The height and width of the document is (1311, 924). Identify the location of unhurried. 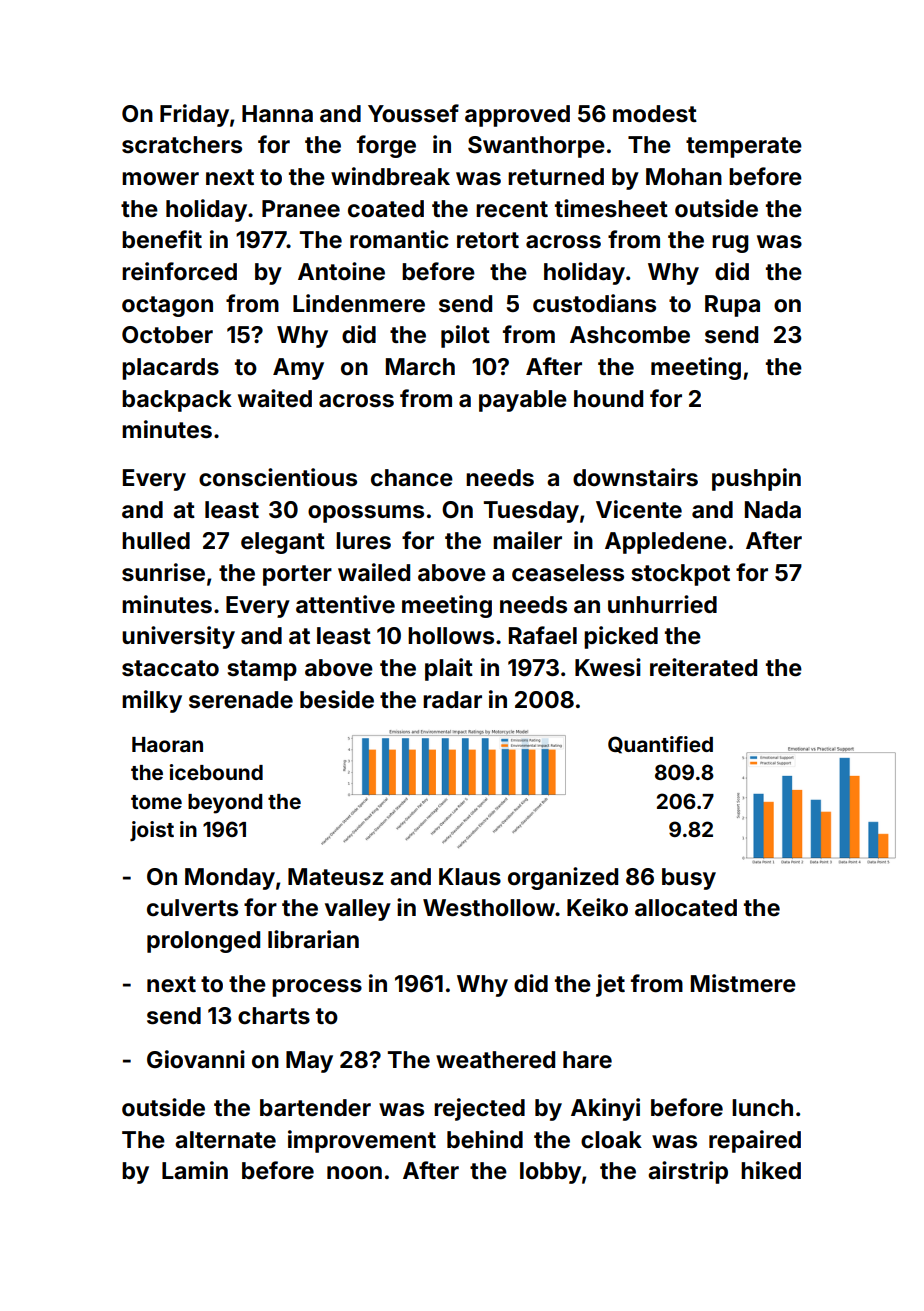
(662, 604).
